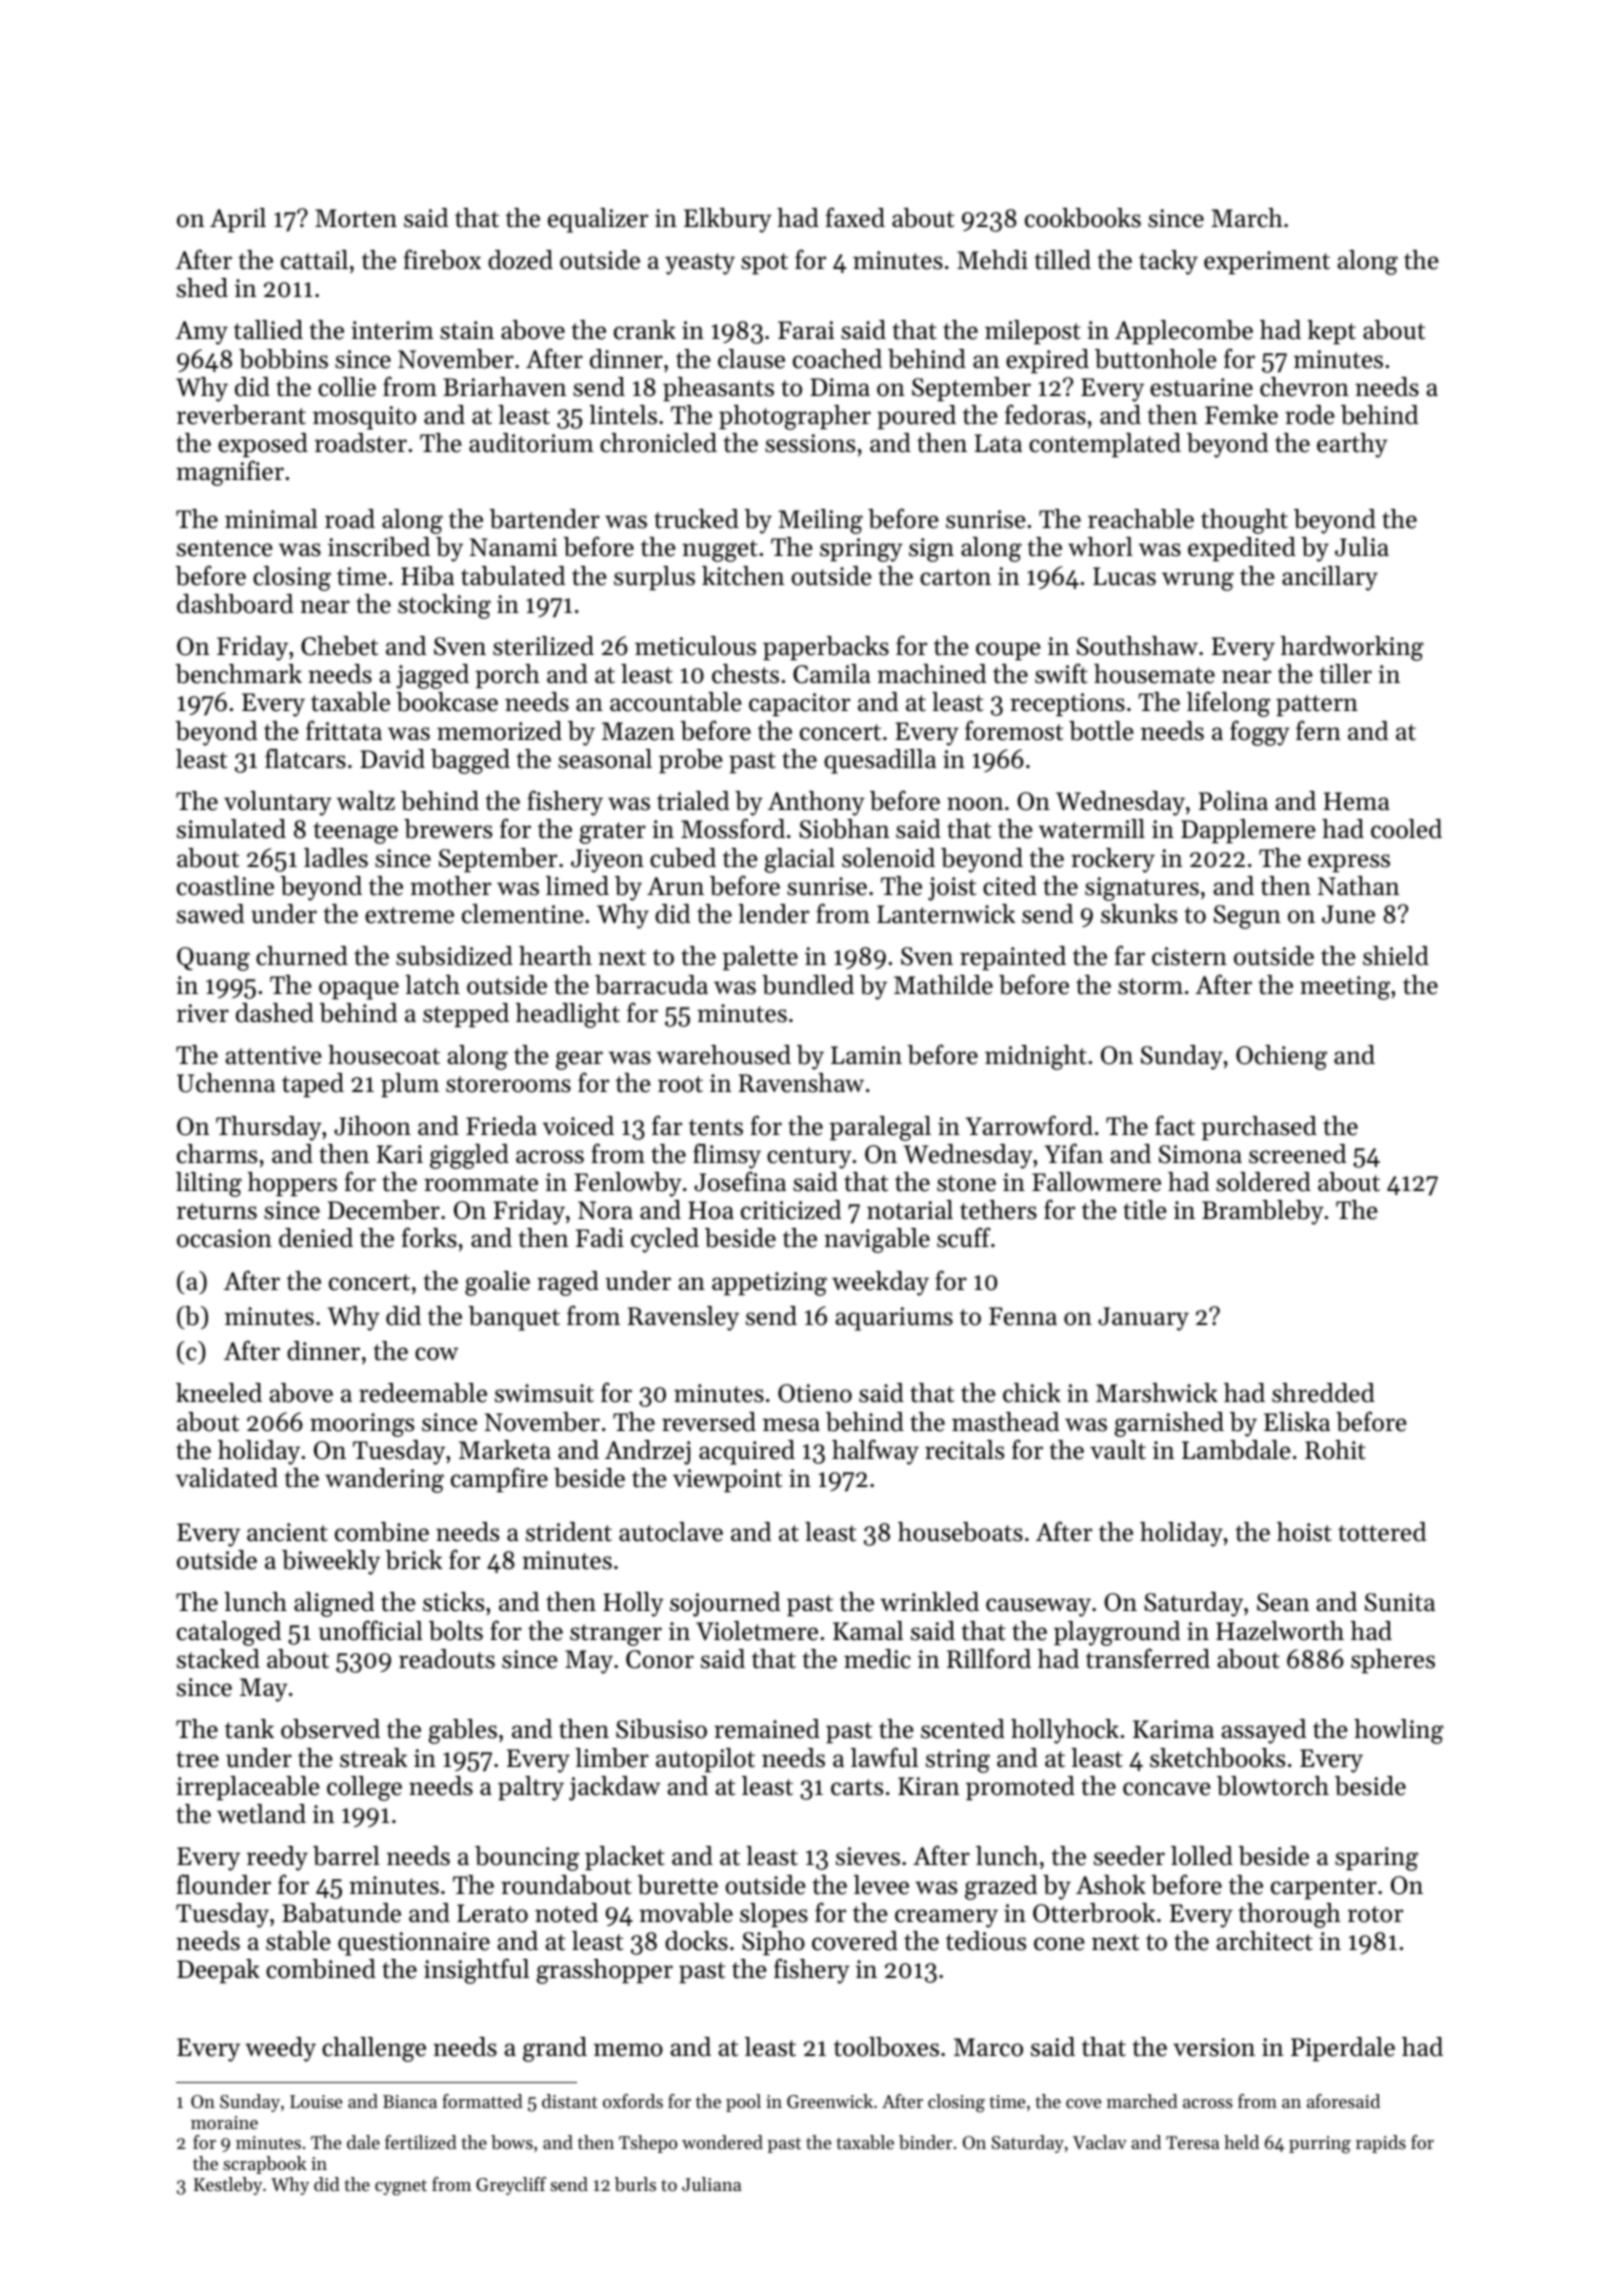  Describe the element at coordinates (705, 1760) in the screenshot. I see `autopilot` at that location.
